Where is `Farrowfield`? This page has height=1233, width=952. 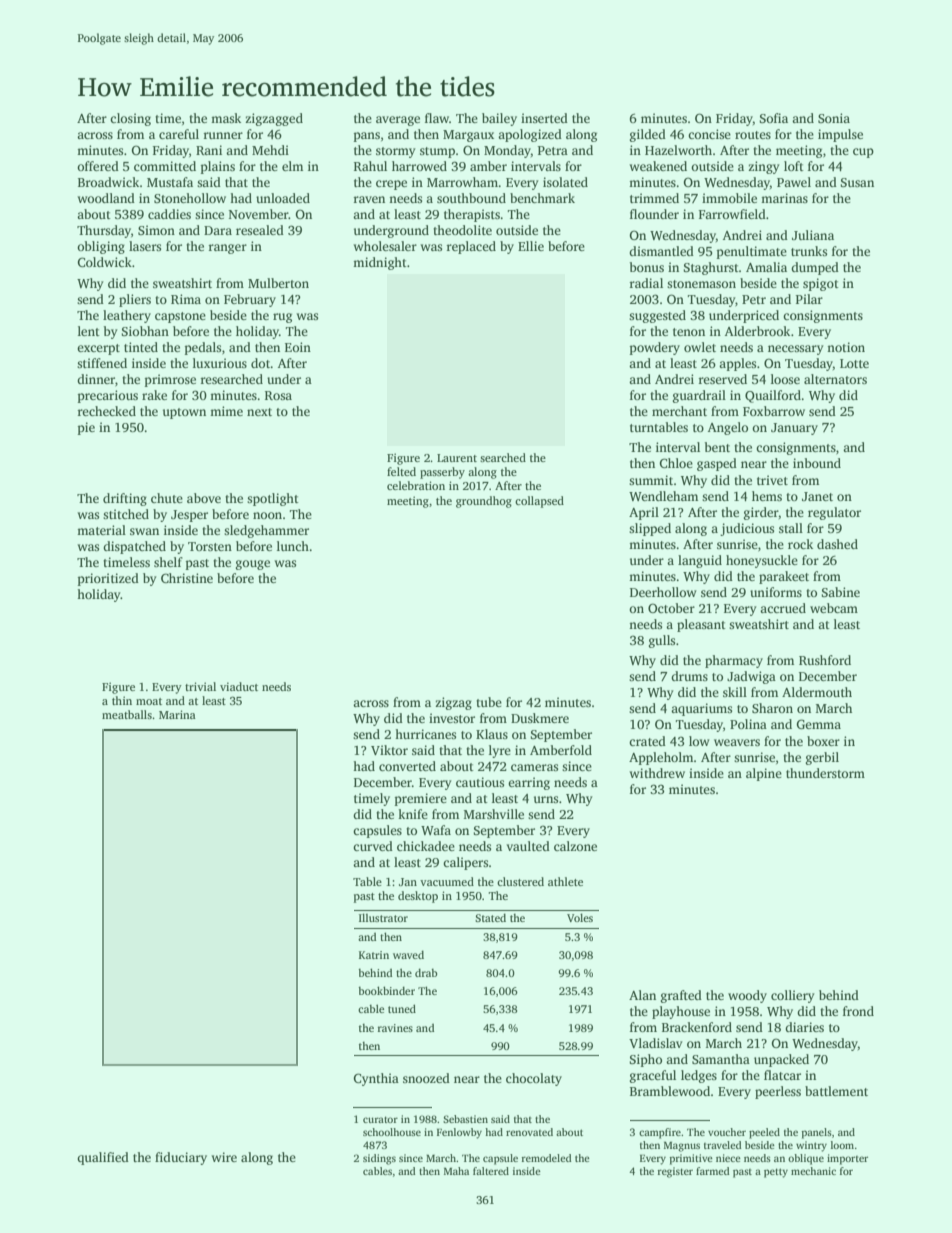 Farrowfield is located at coordinates (732, 214).
